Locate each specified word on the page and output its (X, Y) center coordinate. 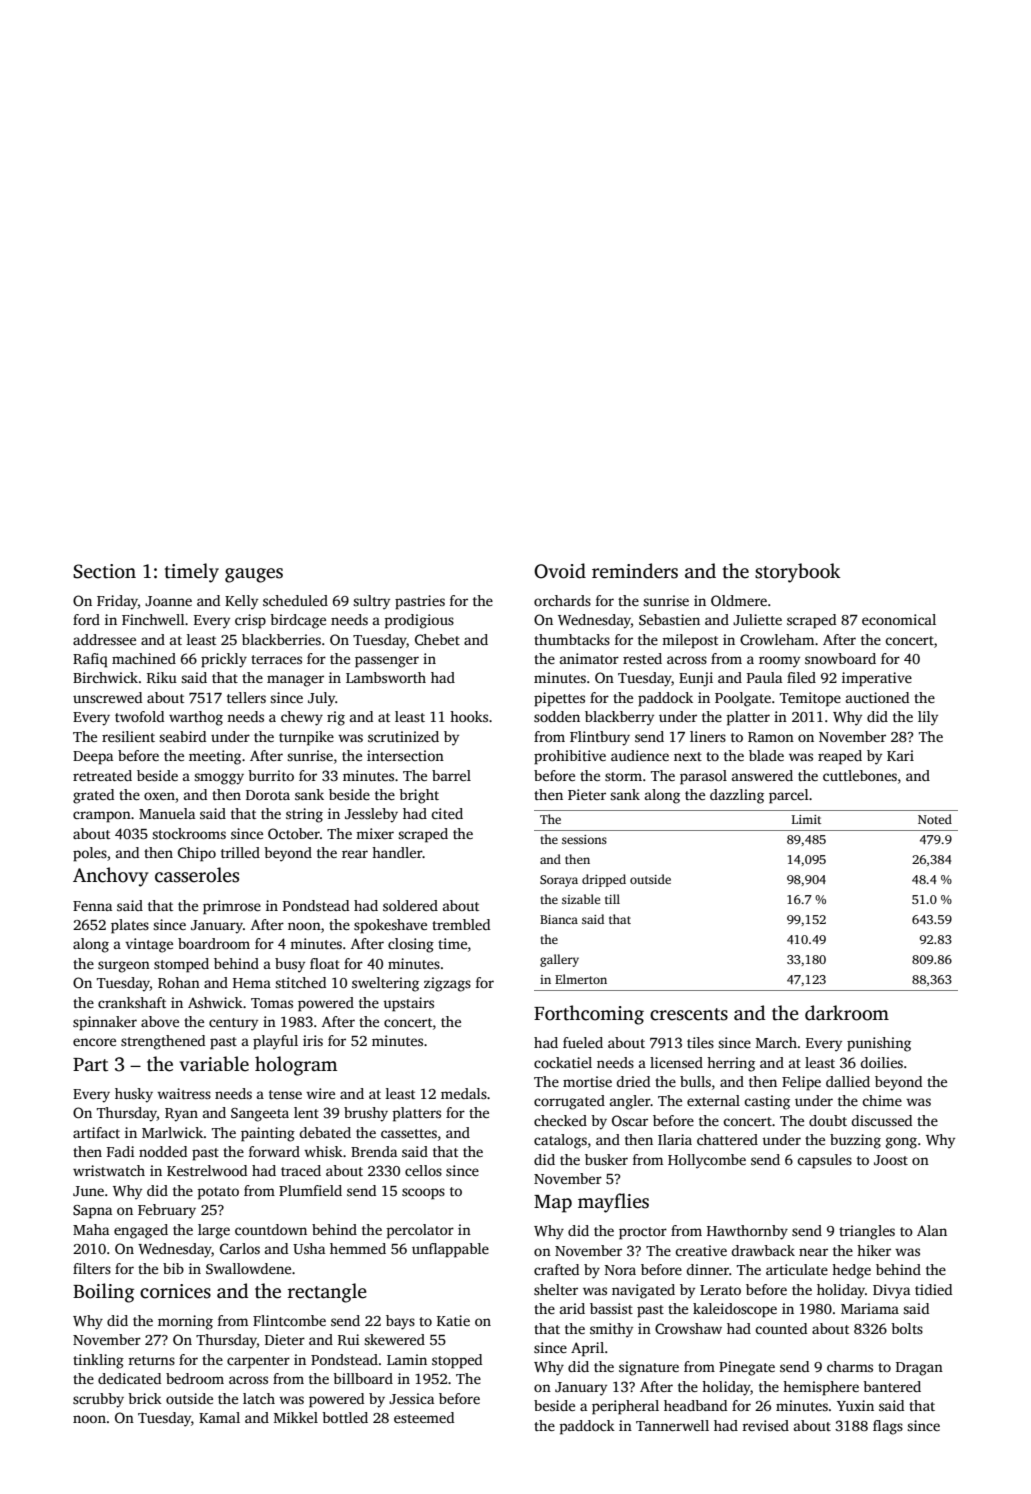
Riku (162, 677)
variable (214, 1064)
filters (92, 1268)
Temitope (810, 699)
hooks (469, 716)
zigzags (447, 984)
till (612, 899)
